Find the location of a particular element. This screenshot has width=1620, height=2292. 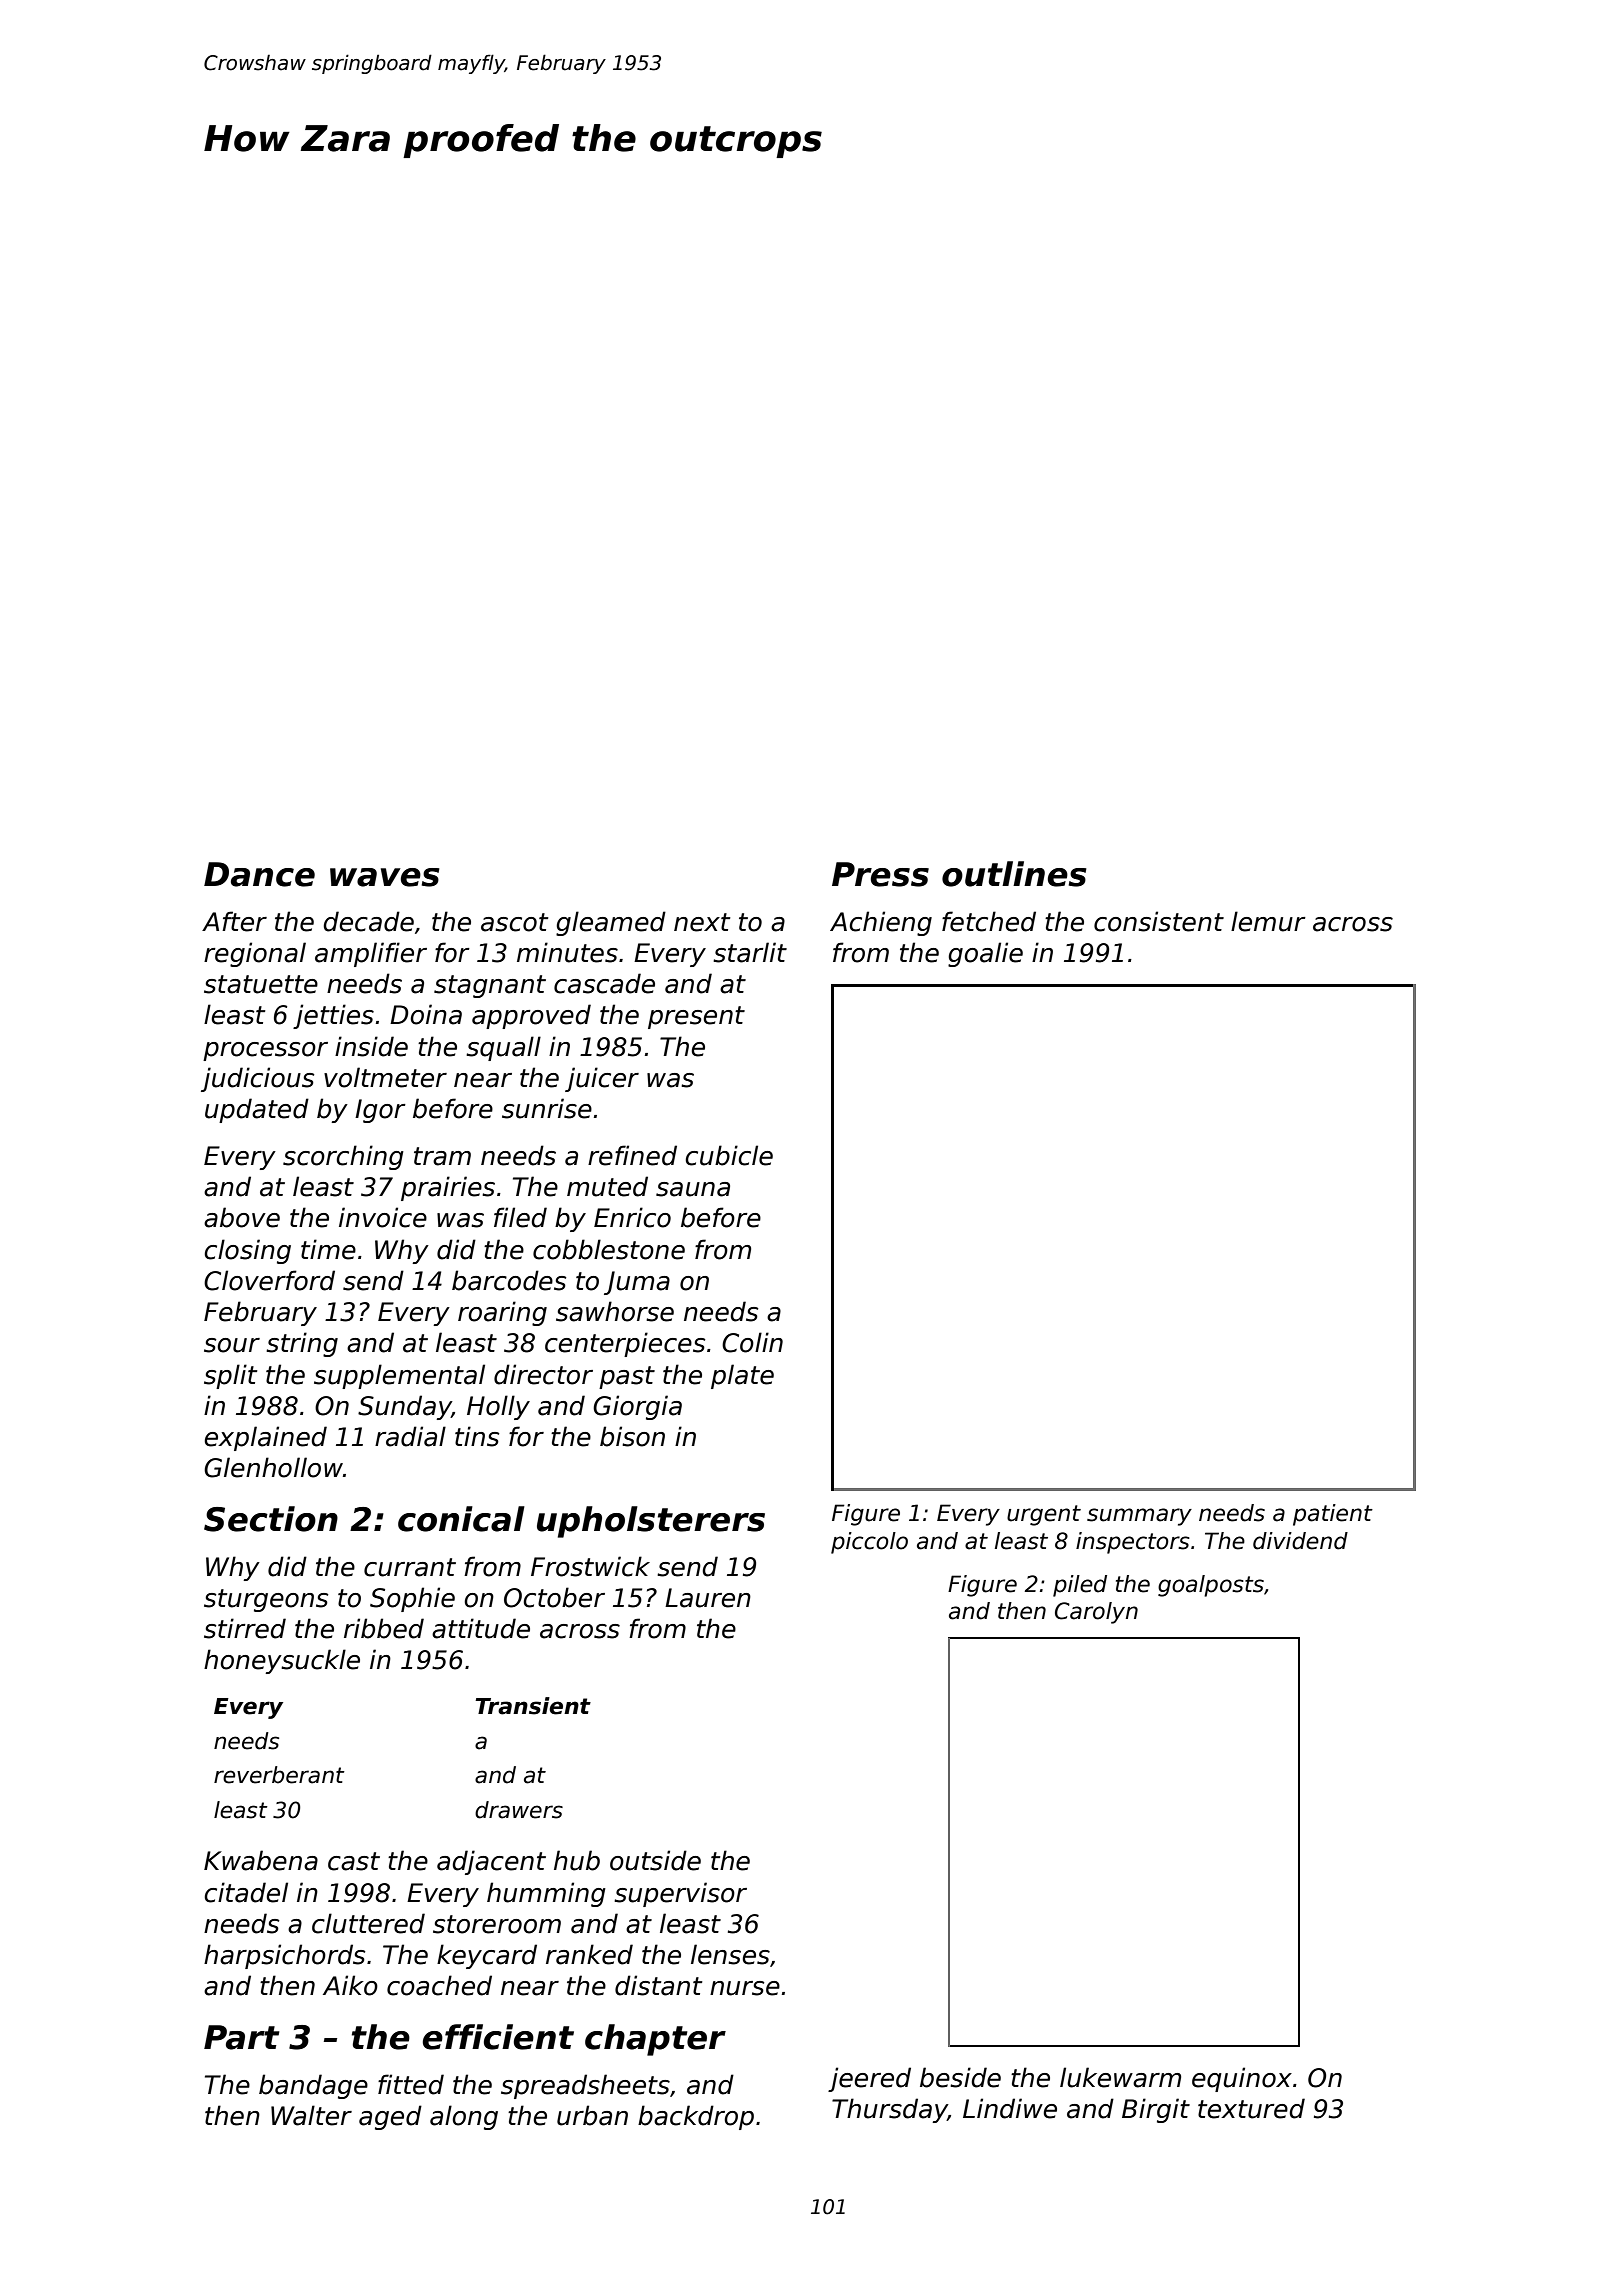

Part is located at coordinates (242, 2037).
